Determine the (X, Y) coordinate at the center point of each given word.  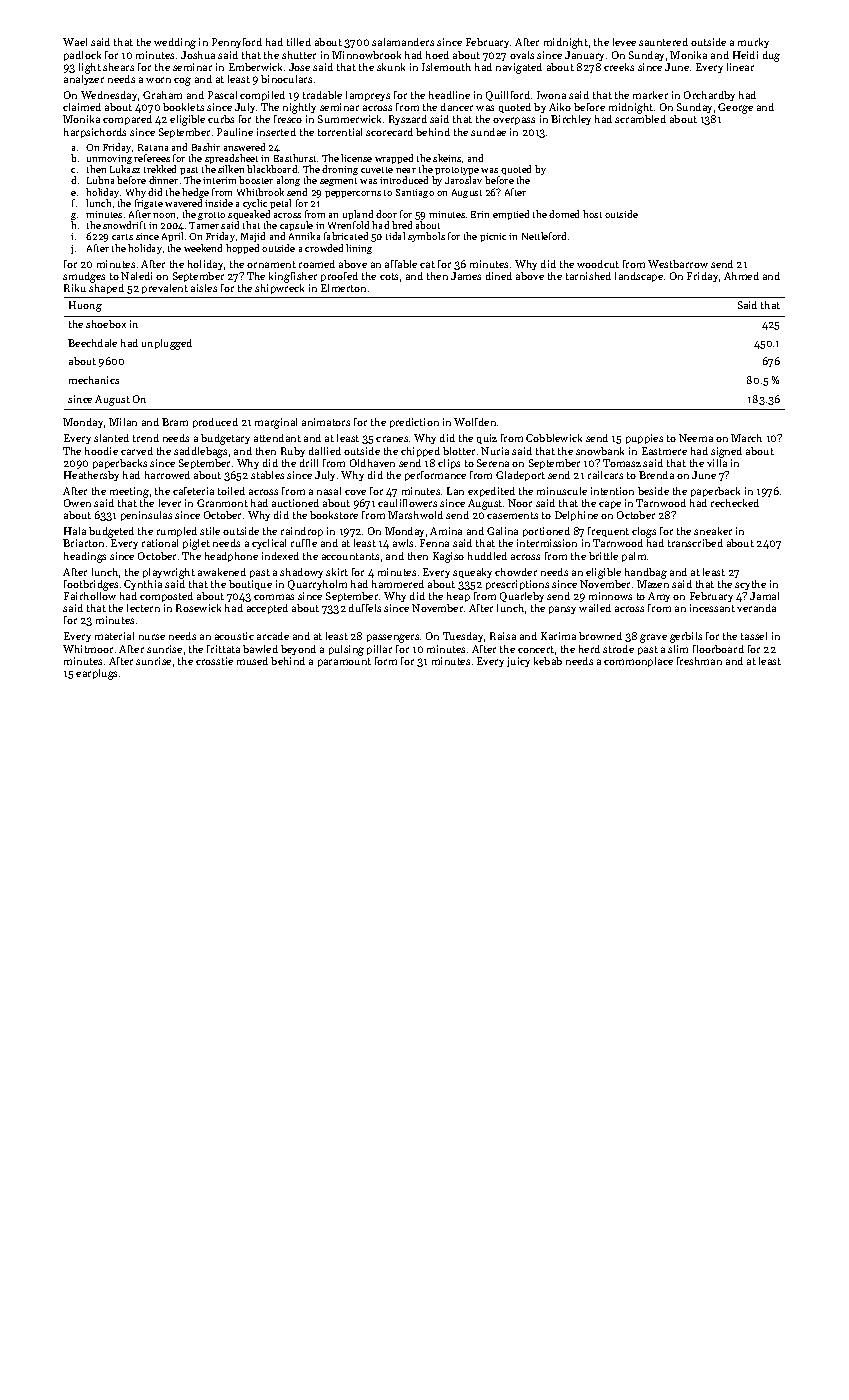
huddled (487, 556)
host (592, 214)
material (114, 636)
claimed (82, 107)
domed (564, 214)
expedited (491, 492)
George (735, 108)
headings (85, 557)
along (288, 181)
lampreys (368, 96)
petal (280, 204)
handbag (646, 573)
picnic (493, 237)
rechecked (735, 503)
